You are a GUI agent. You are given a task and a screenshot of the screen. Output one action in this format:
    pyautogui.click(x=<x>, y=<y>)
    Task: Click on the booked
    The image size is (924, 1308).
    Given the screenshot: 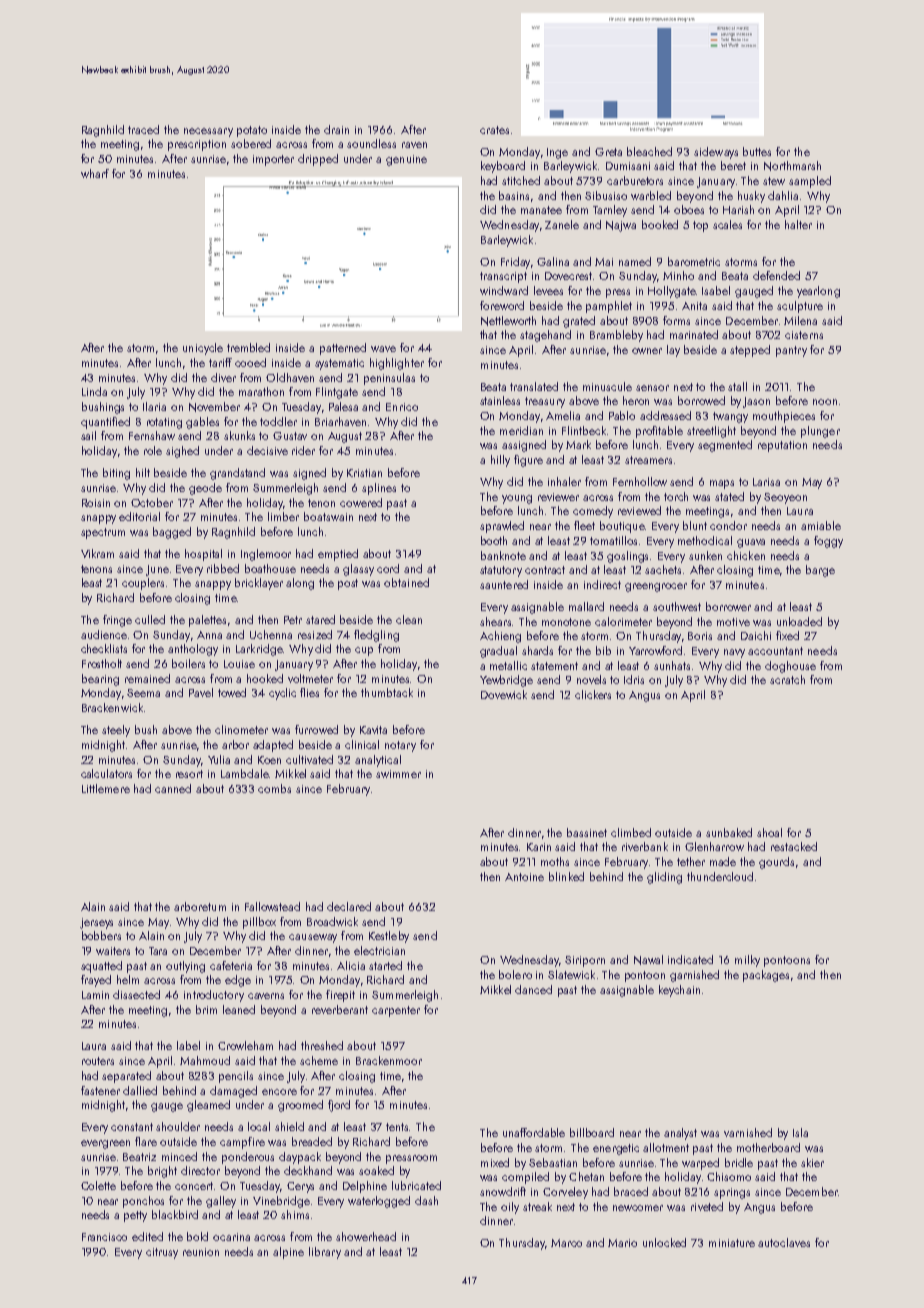 What is the action you would take?
    pyautogui.click(x=660, y=224)
